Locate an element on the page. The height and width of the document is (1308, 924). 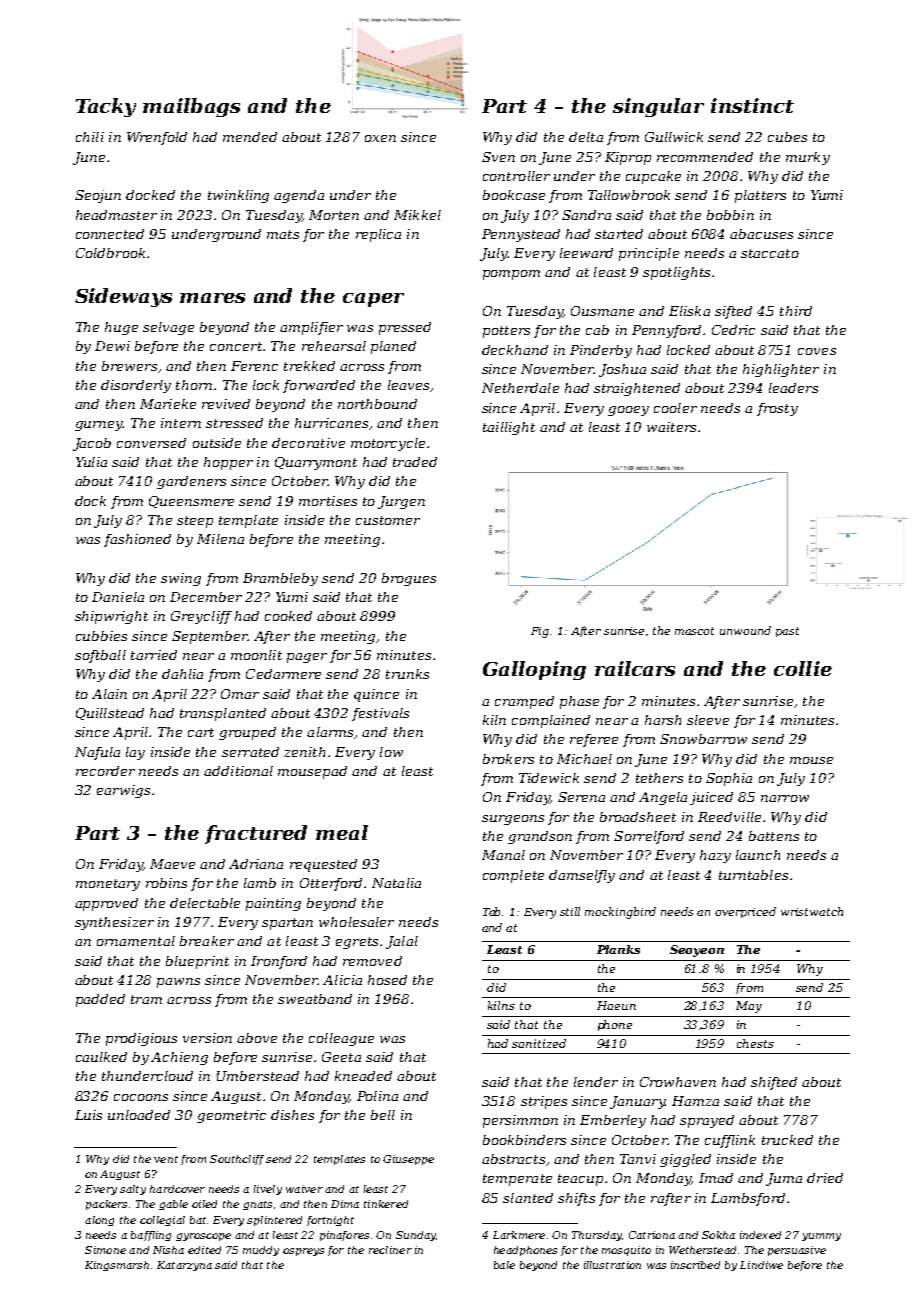
mailbags is located at coordinates (191, 107).
